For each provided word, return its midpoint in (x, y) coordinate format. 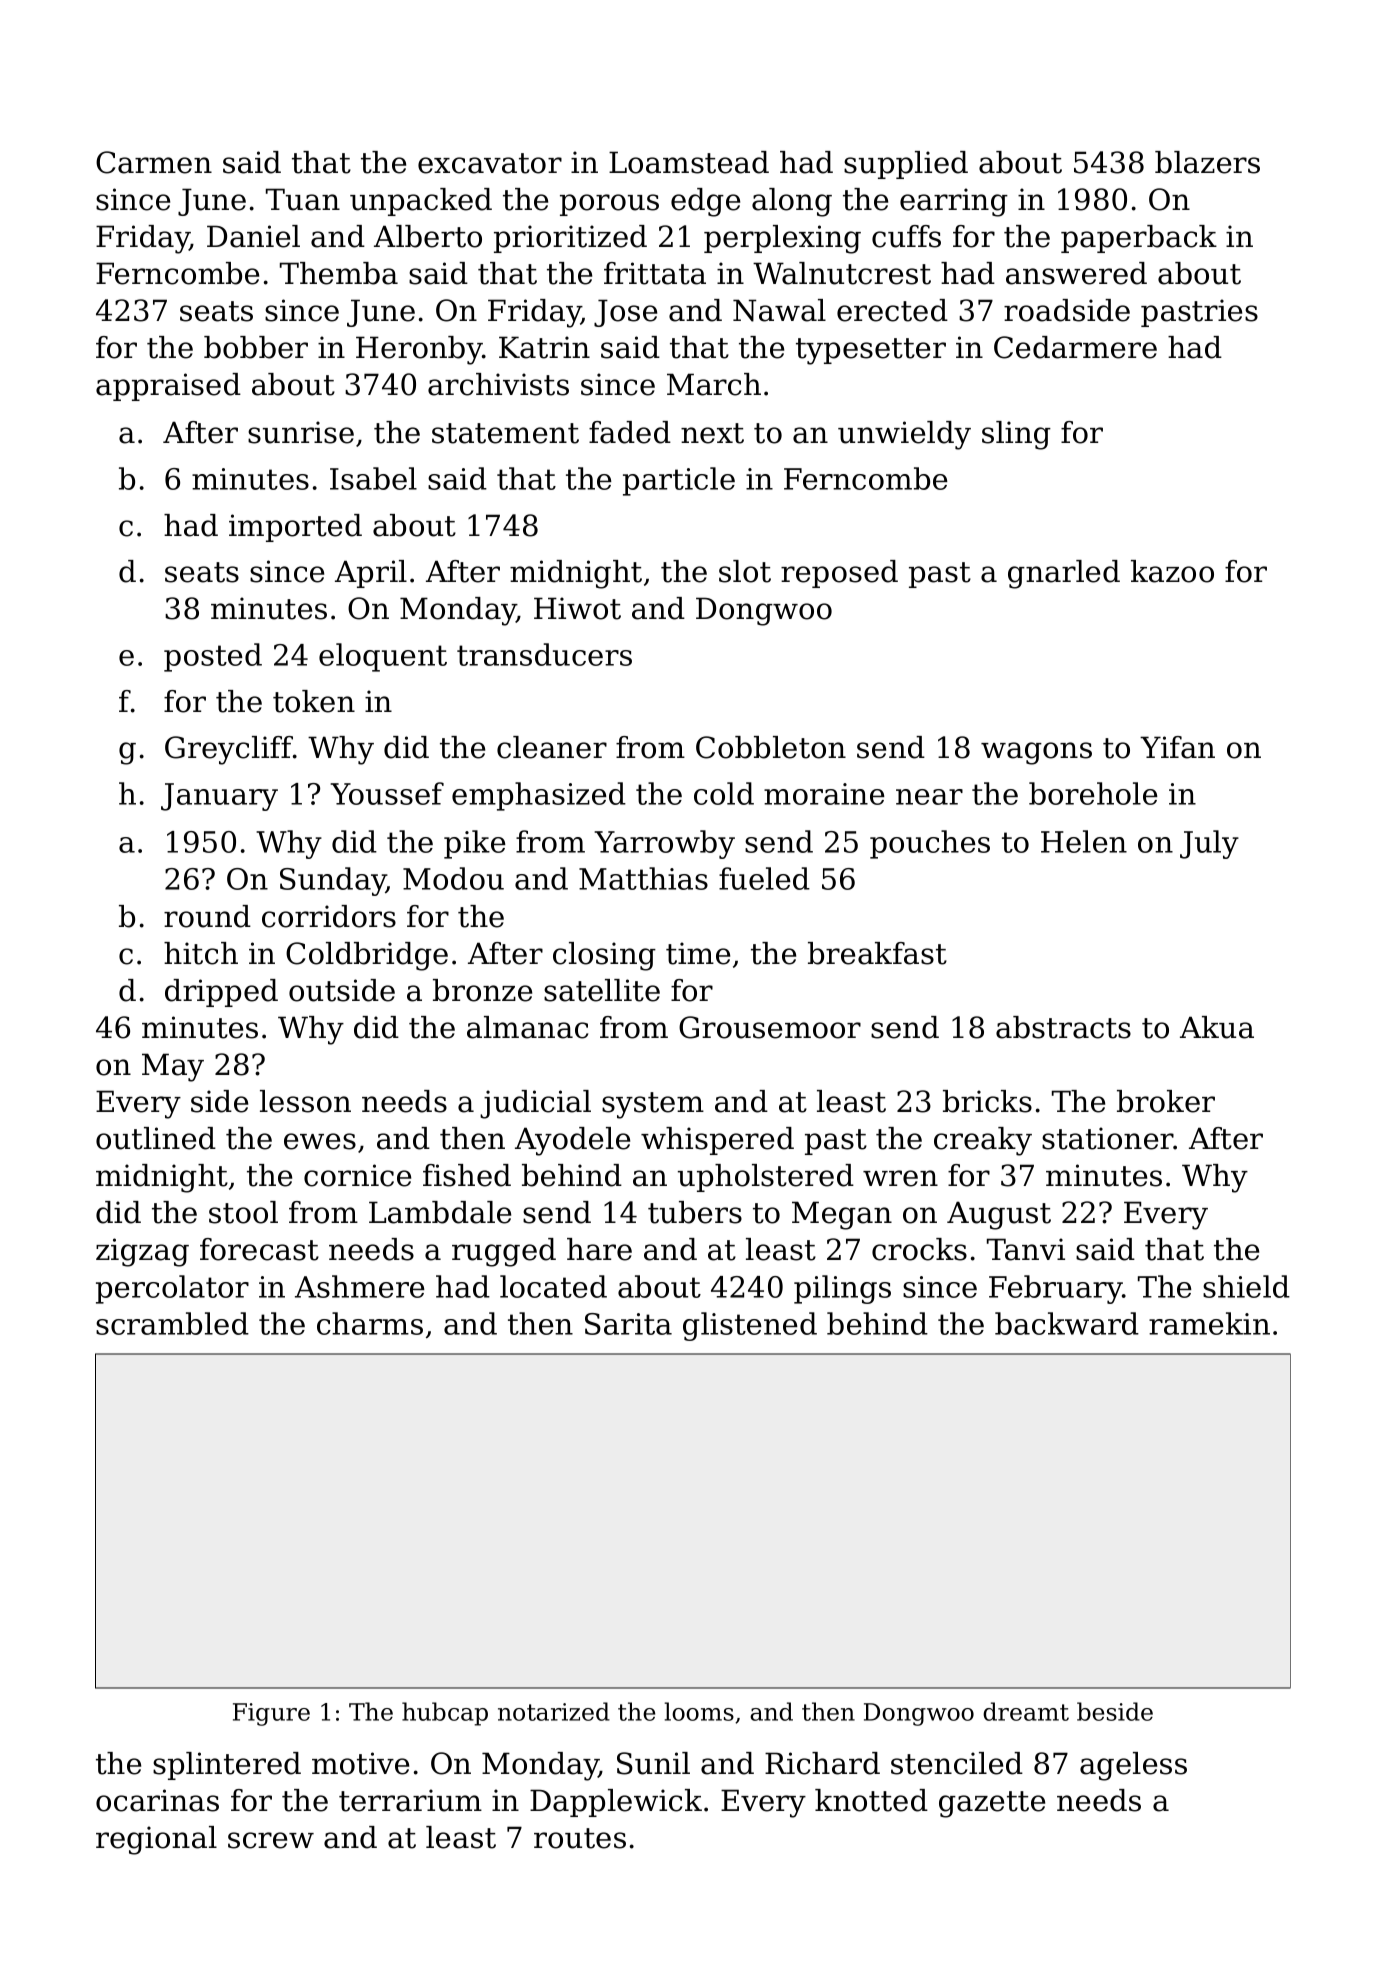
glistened (750, 1326)
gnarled (1064, 574)
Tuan (303, 199)
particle (679, 481)
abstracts (1063, 1027)
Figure (271, 1714)
